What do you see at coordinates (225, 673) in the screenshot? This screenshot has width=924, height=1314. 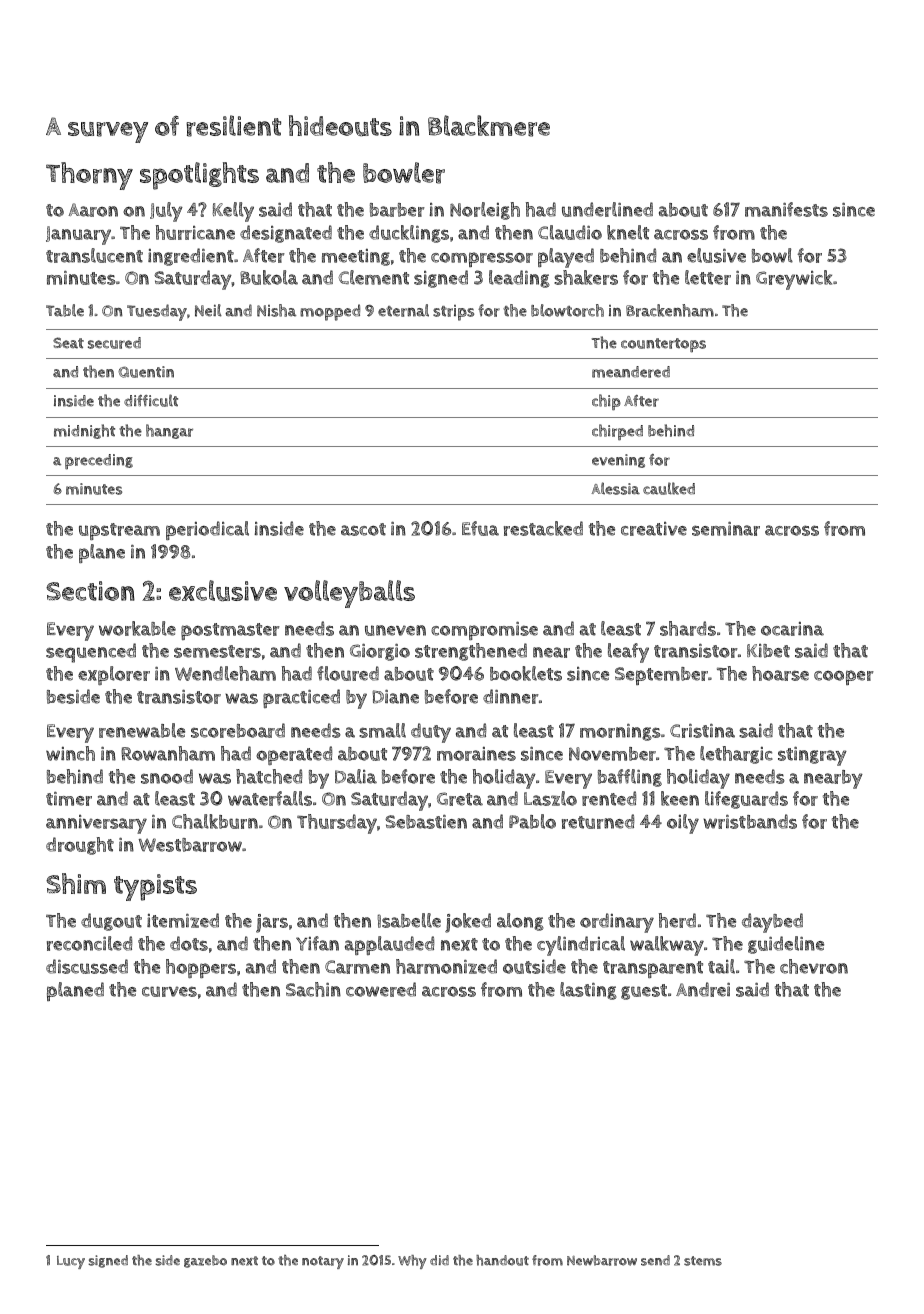 I see `Wendleham` at bounding box center [225, 673].
